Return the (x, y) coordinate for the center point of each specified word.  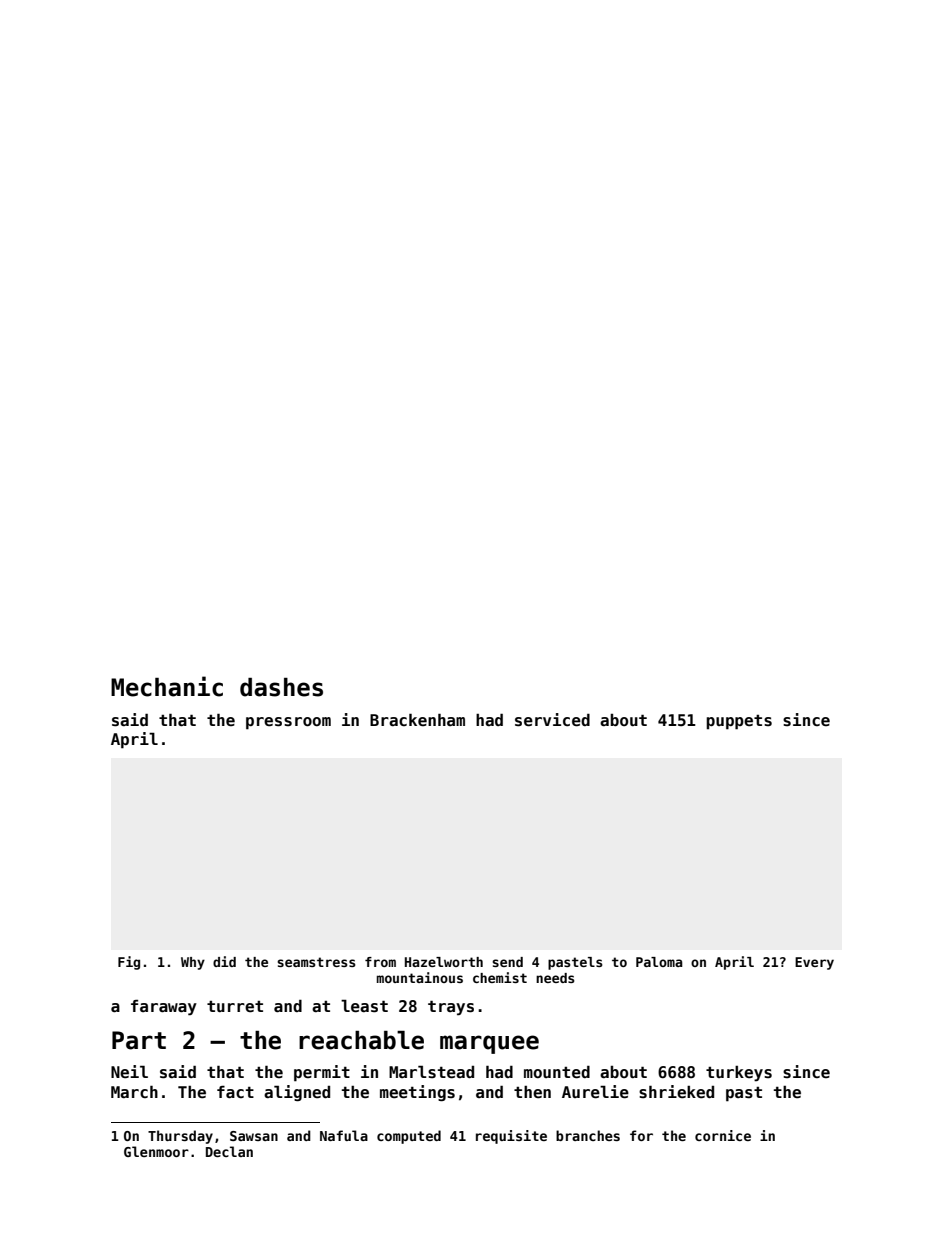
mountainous (420, 977)
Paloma (659, 962)
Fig (129, 963)
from (380, 962)
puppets (739, 722)
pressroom (288, 723)
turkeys (739, 1074)
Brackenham (417, 720)
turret (235, 1007)
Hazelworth (444, 962)
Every (814, 963)
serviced (552, 720)
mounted (557, 1072)
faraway (164, 1008)
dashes (281, 687)
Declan (229, 1151)
